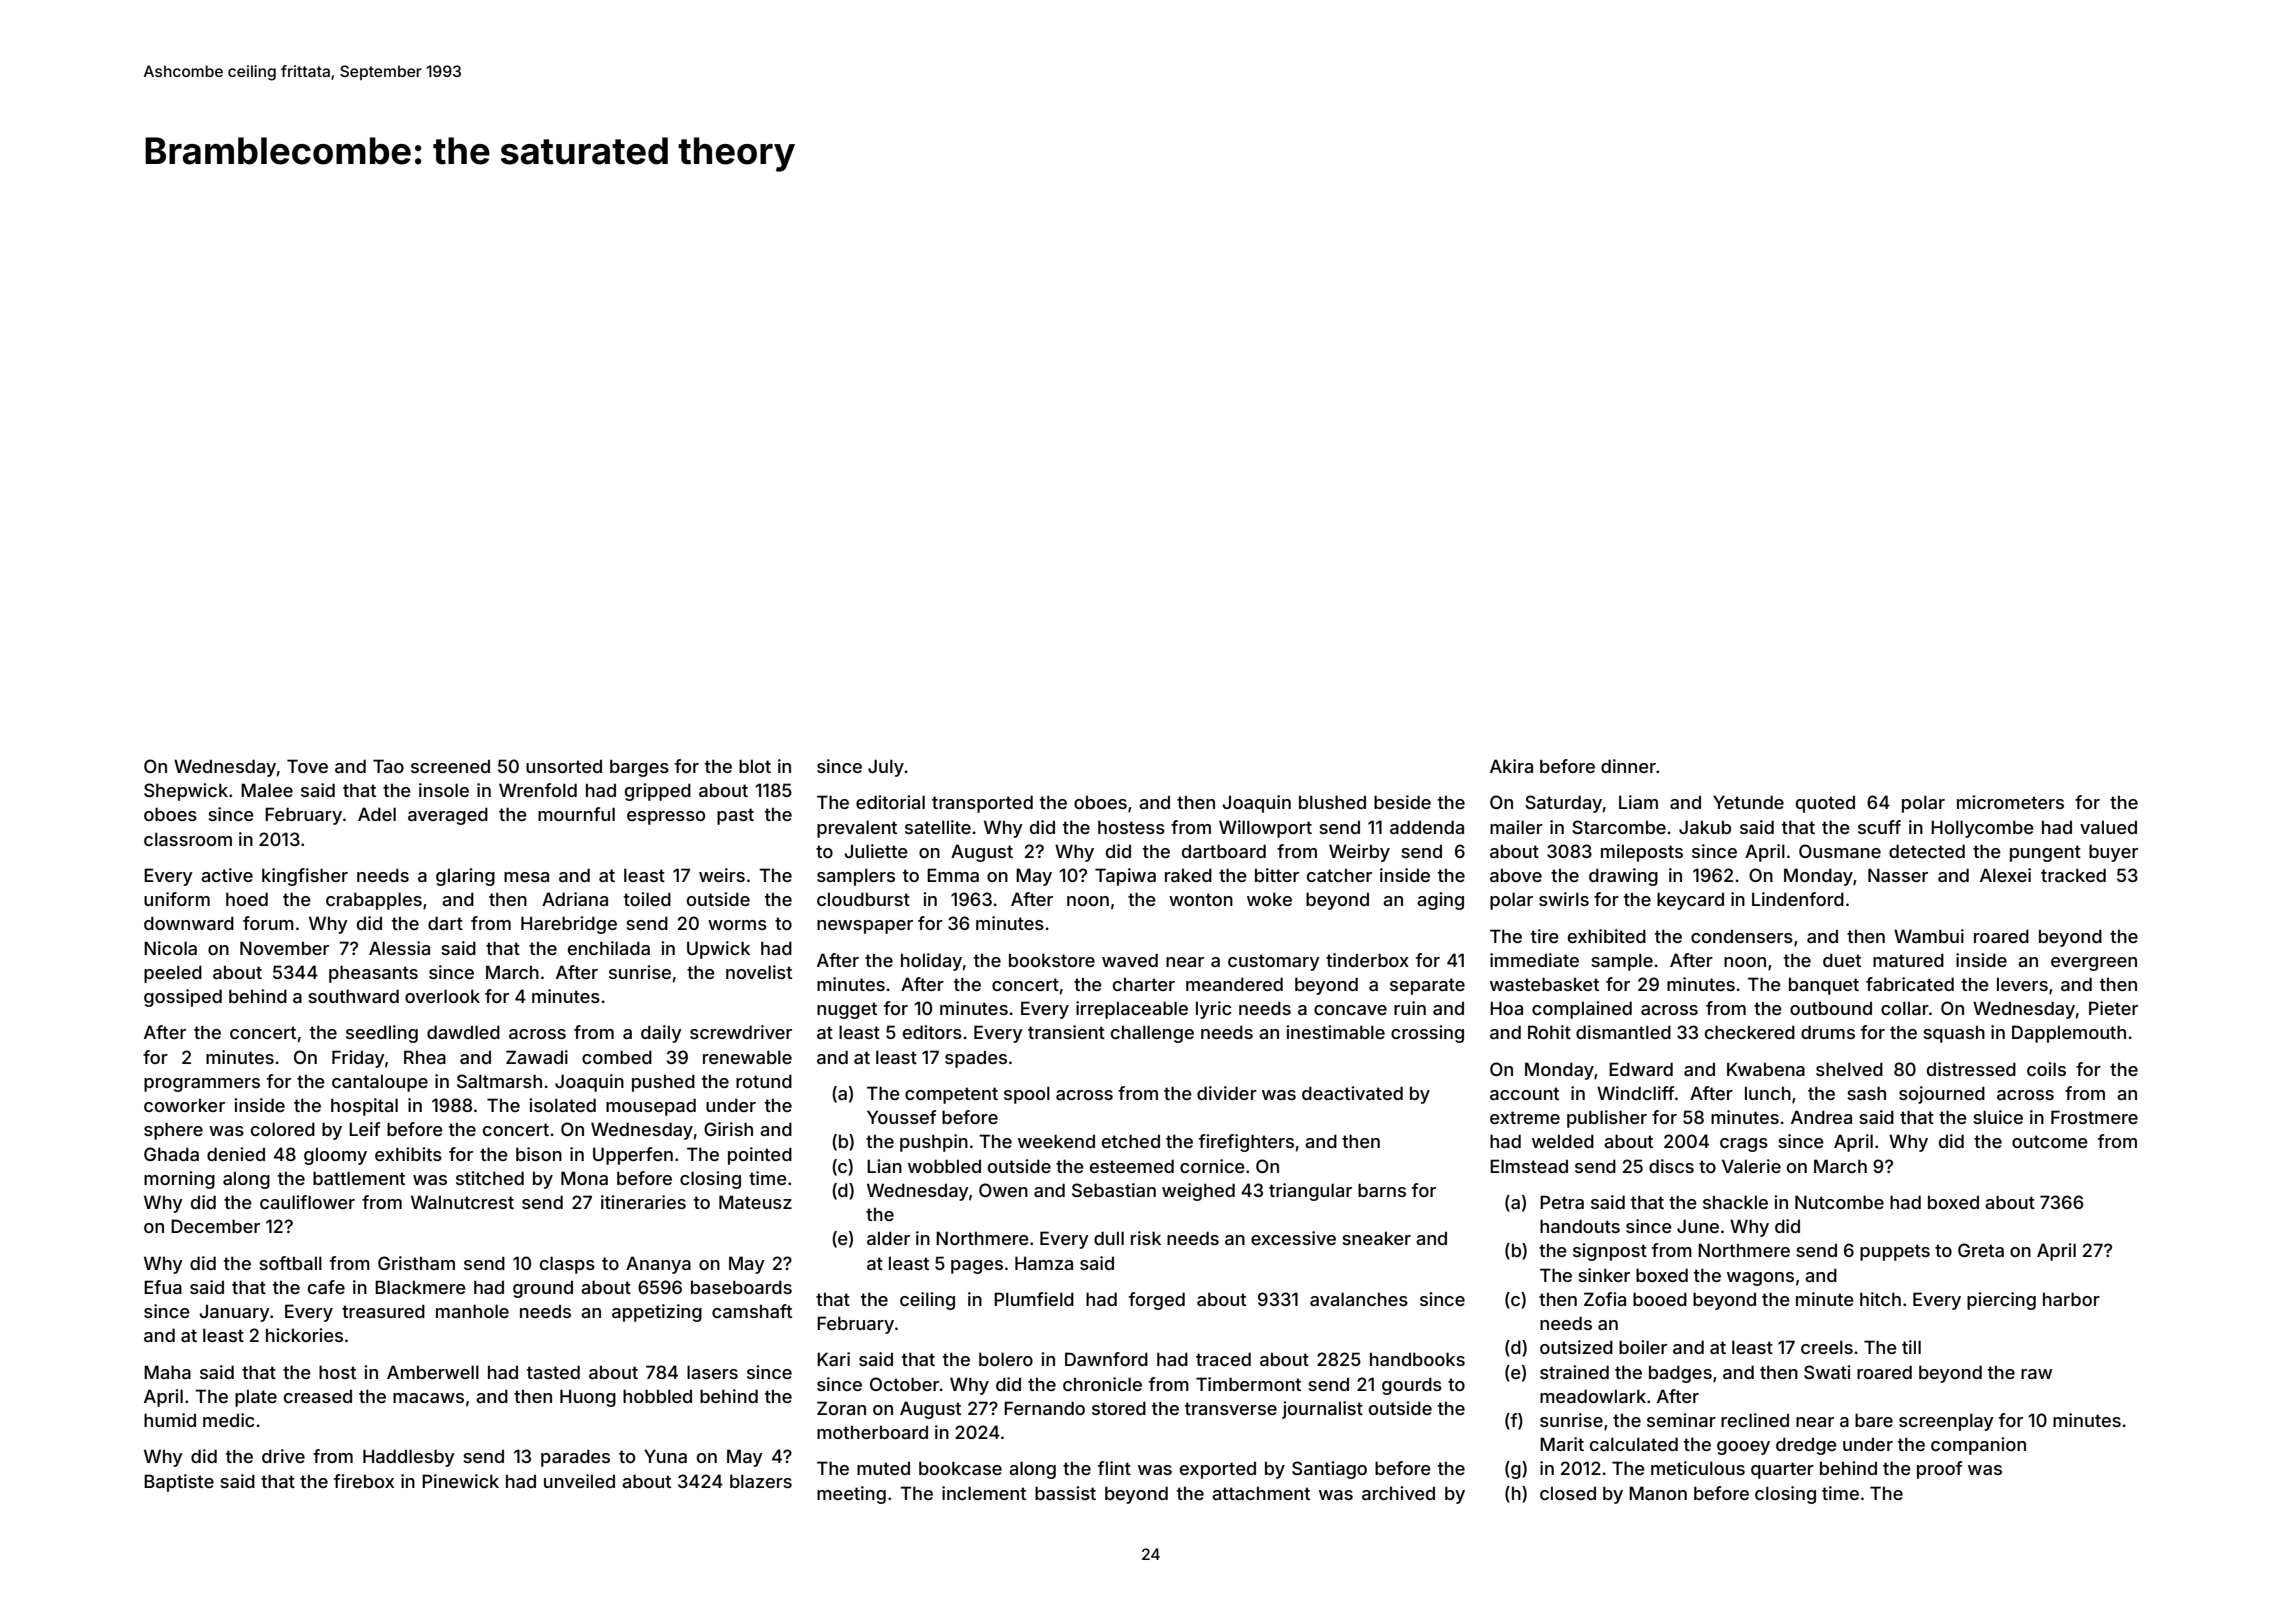 The width and height of the screenshot is (2282, 1614). What do you see at coordinates (1642, 853) in the screenshot?
I see `mileposts` at bounding box center [1642, 853].
